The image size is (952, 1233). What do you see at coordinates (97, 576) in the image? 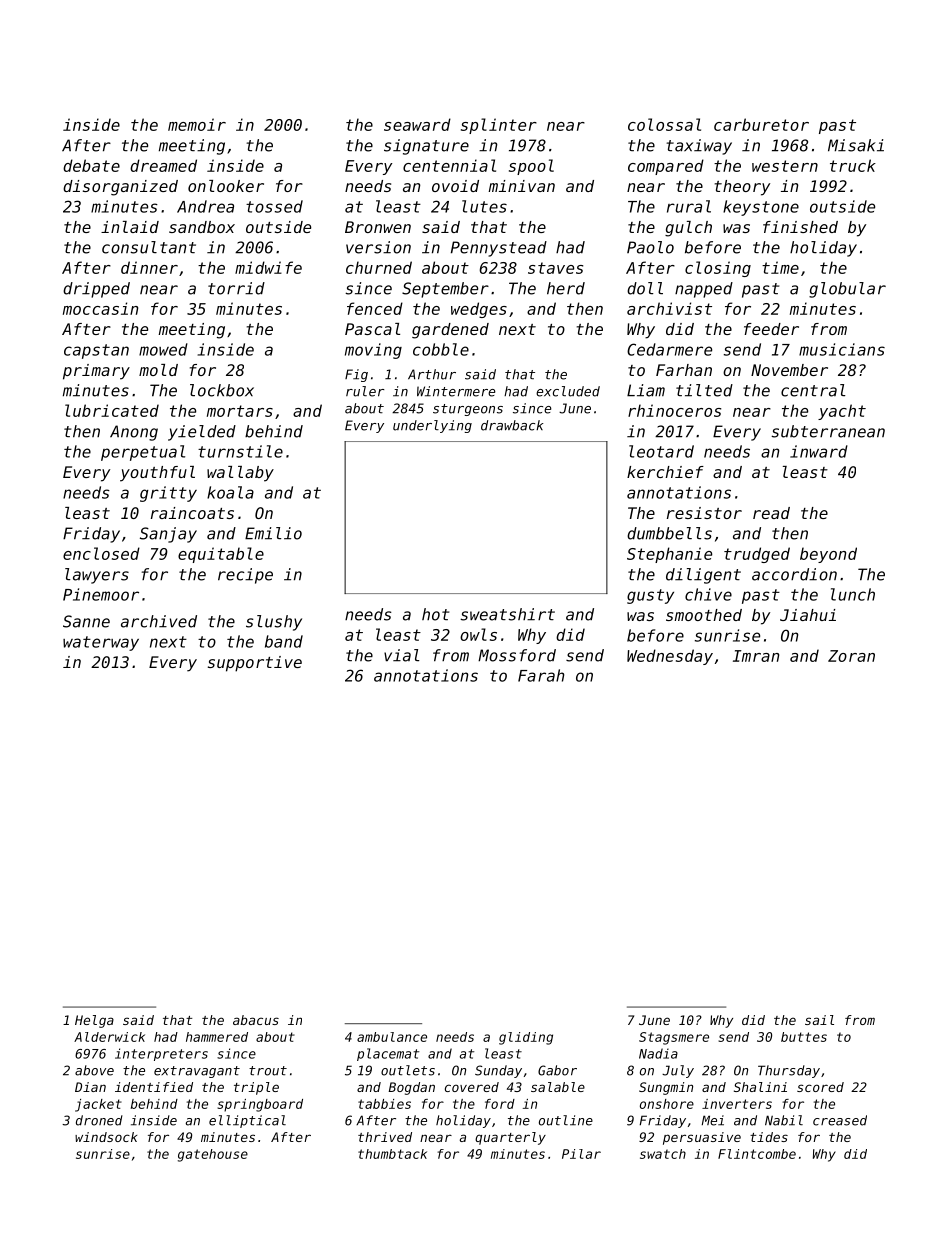
I see `lawyers` at bounding box center [97, 576].
